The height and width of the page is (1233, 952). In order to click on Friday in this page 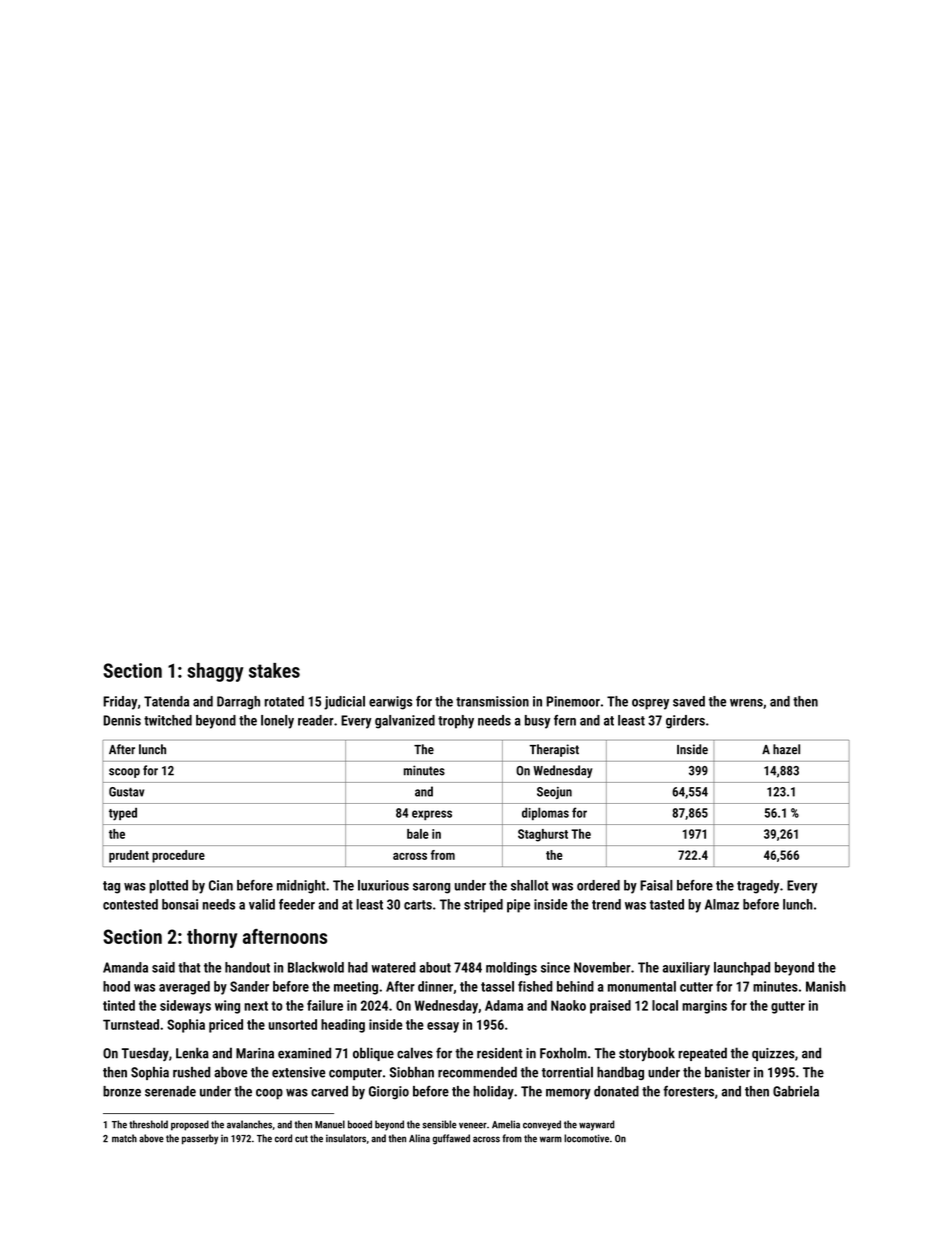, I will do `click(120, 703)`.
